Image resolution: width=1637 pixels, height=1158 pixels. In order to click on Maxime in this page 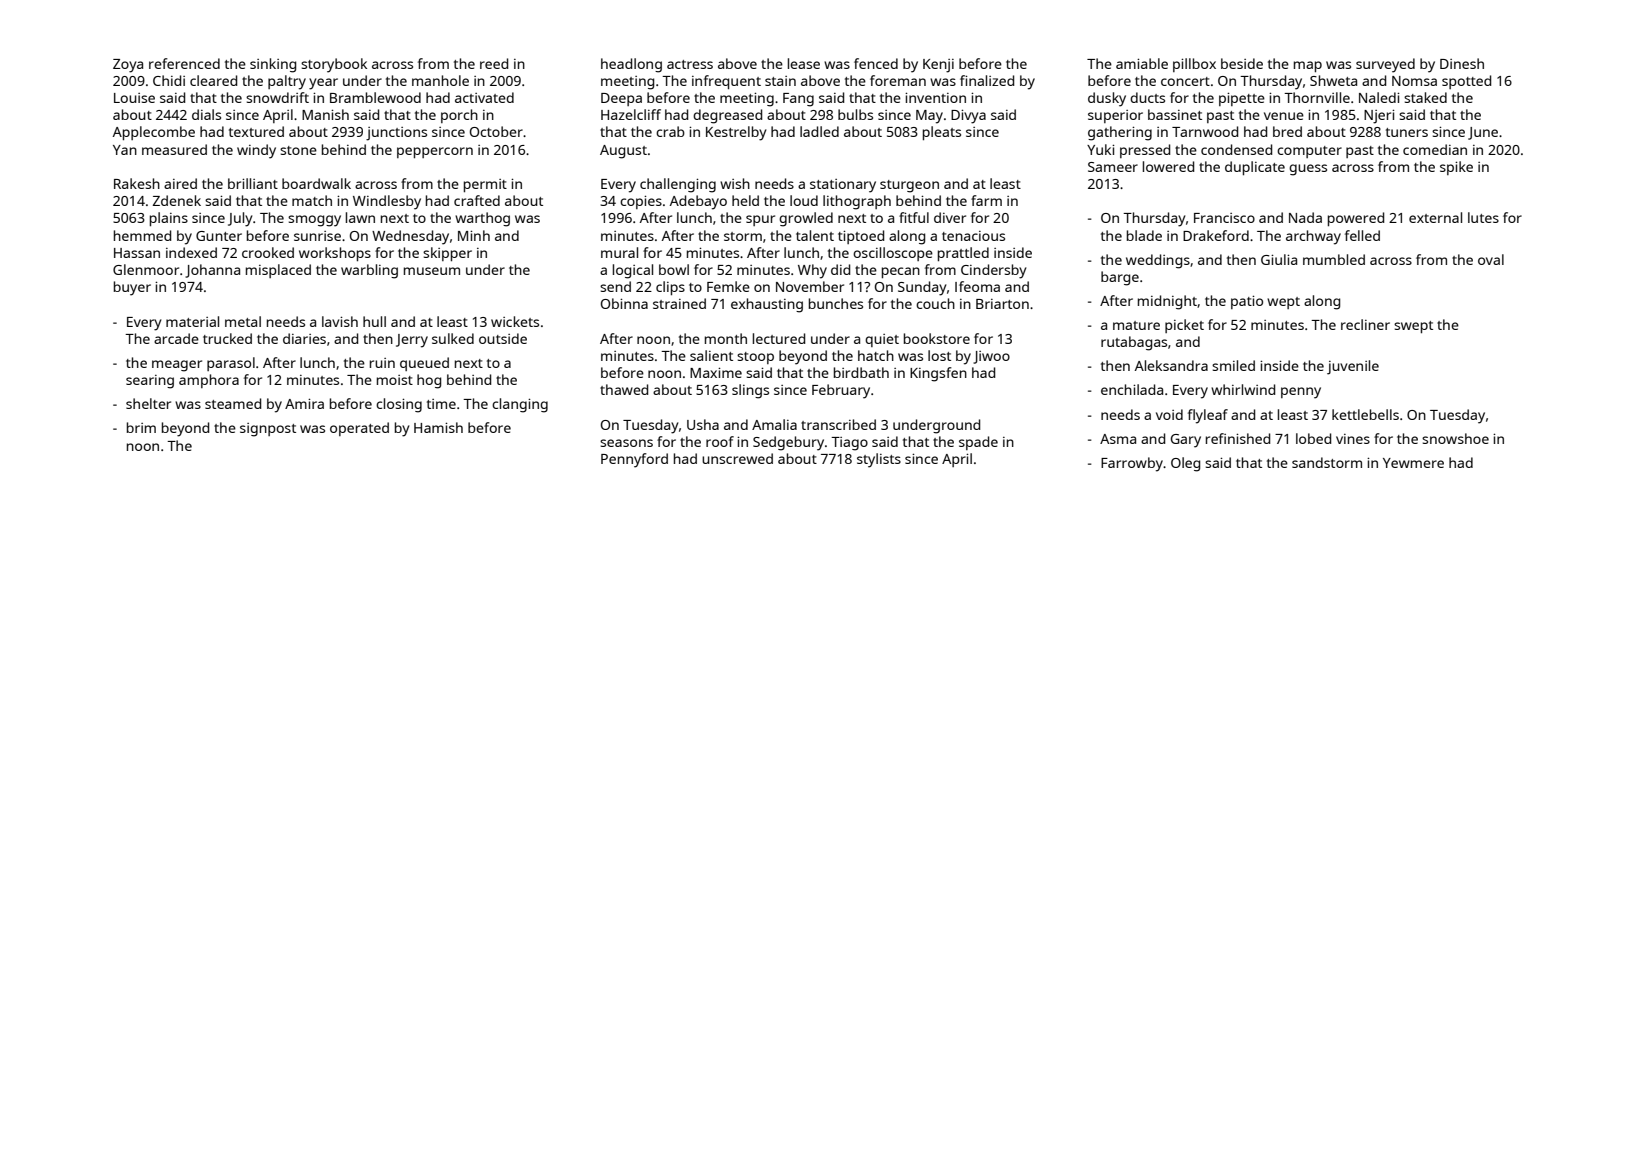, I will do `click(716, 372)`.
